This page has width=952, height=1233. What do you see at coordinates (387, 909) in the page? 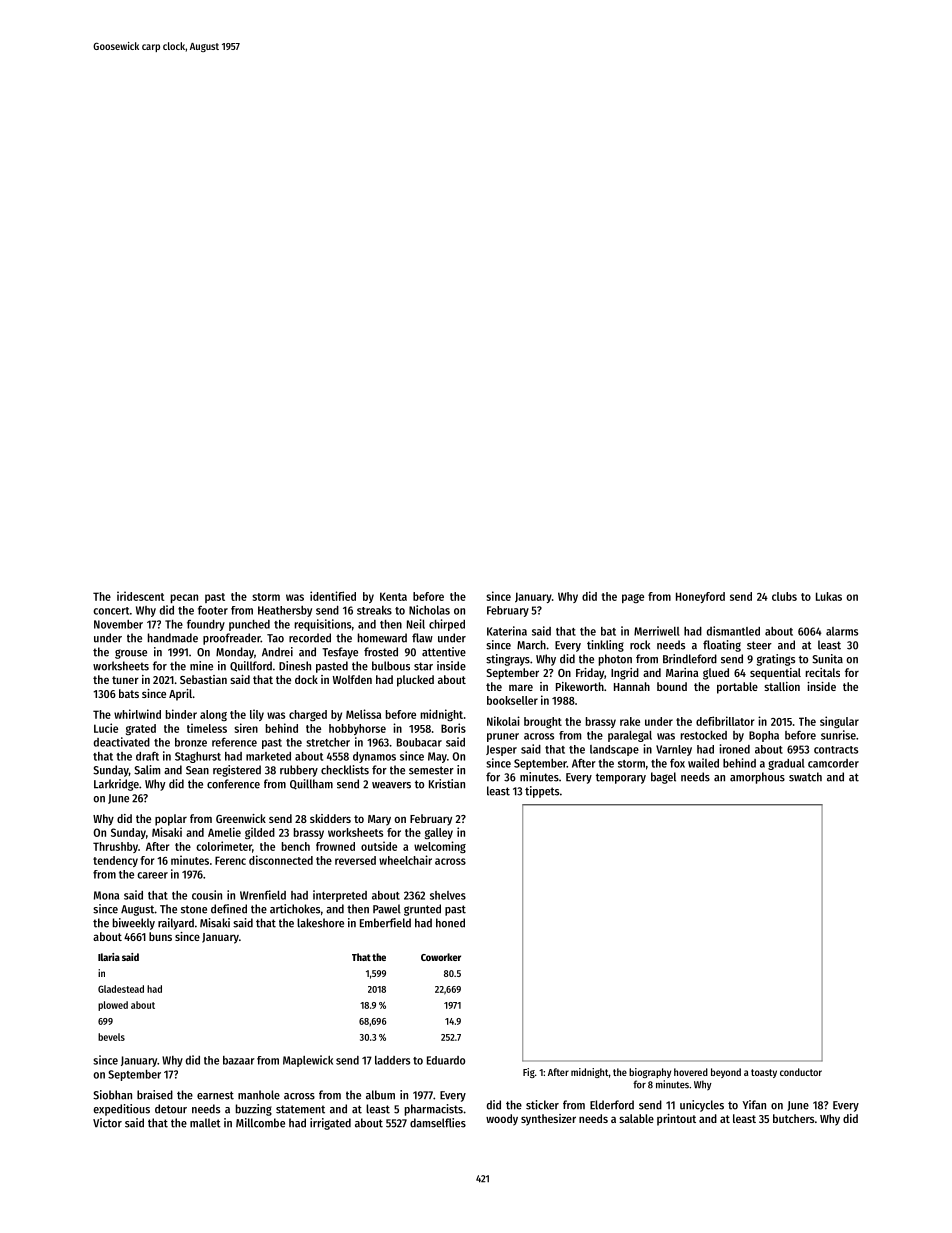
I see `Pawel` at bounding box center [387, 909].
